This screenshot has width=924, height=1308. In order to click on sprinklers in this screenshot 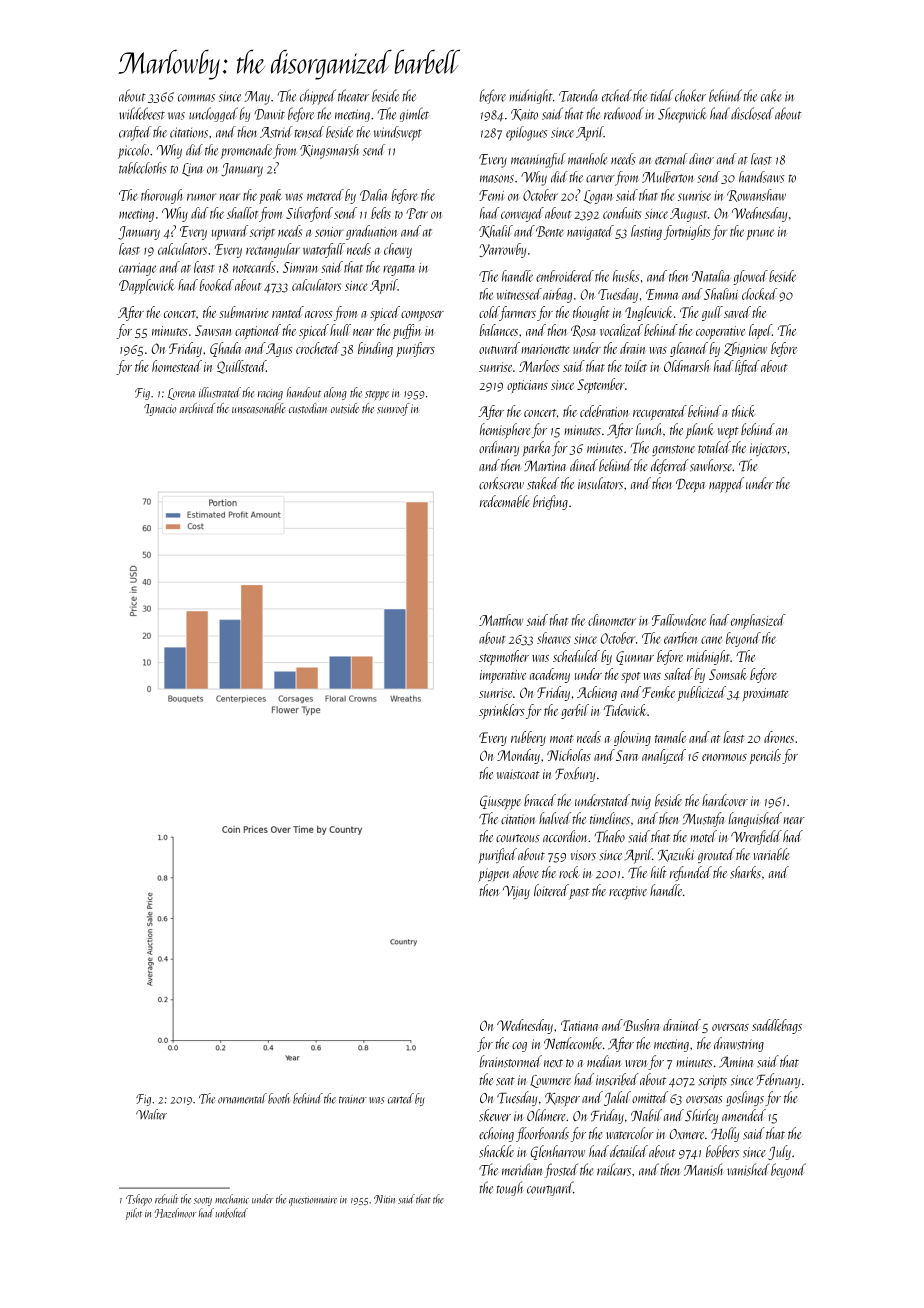, I will do `click(502, 711)`.
